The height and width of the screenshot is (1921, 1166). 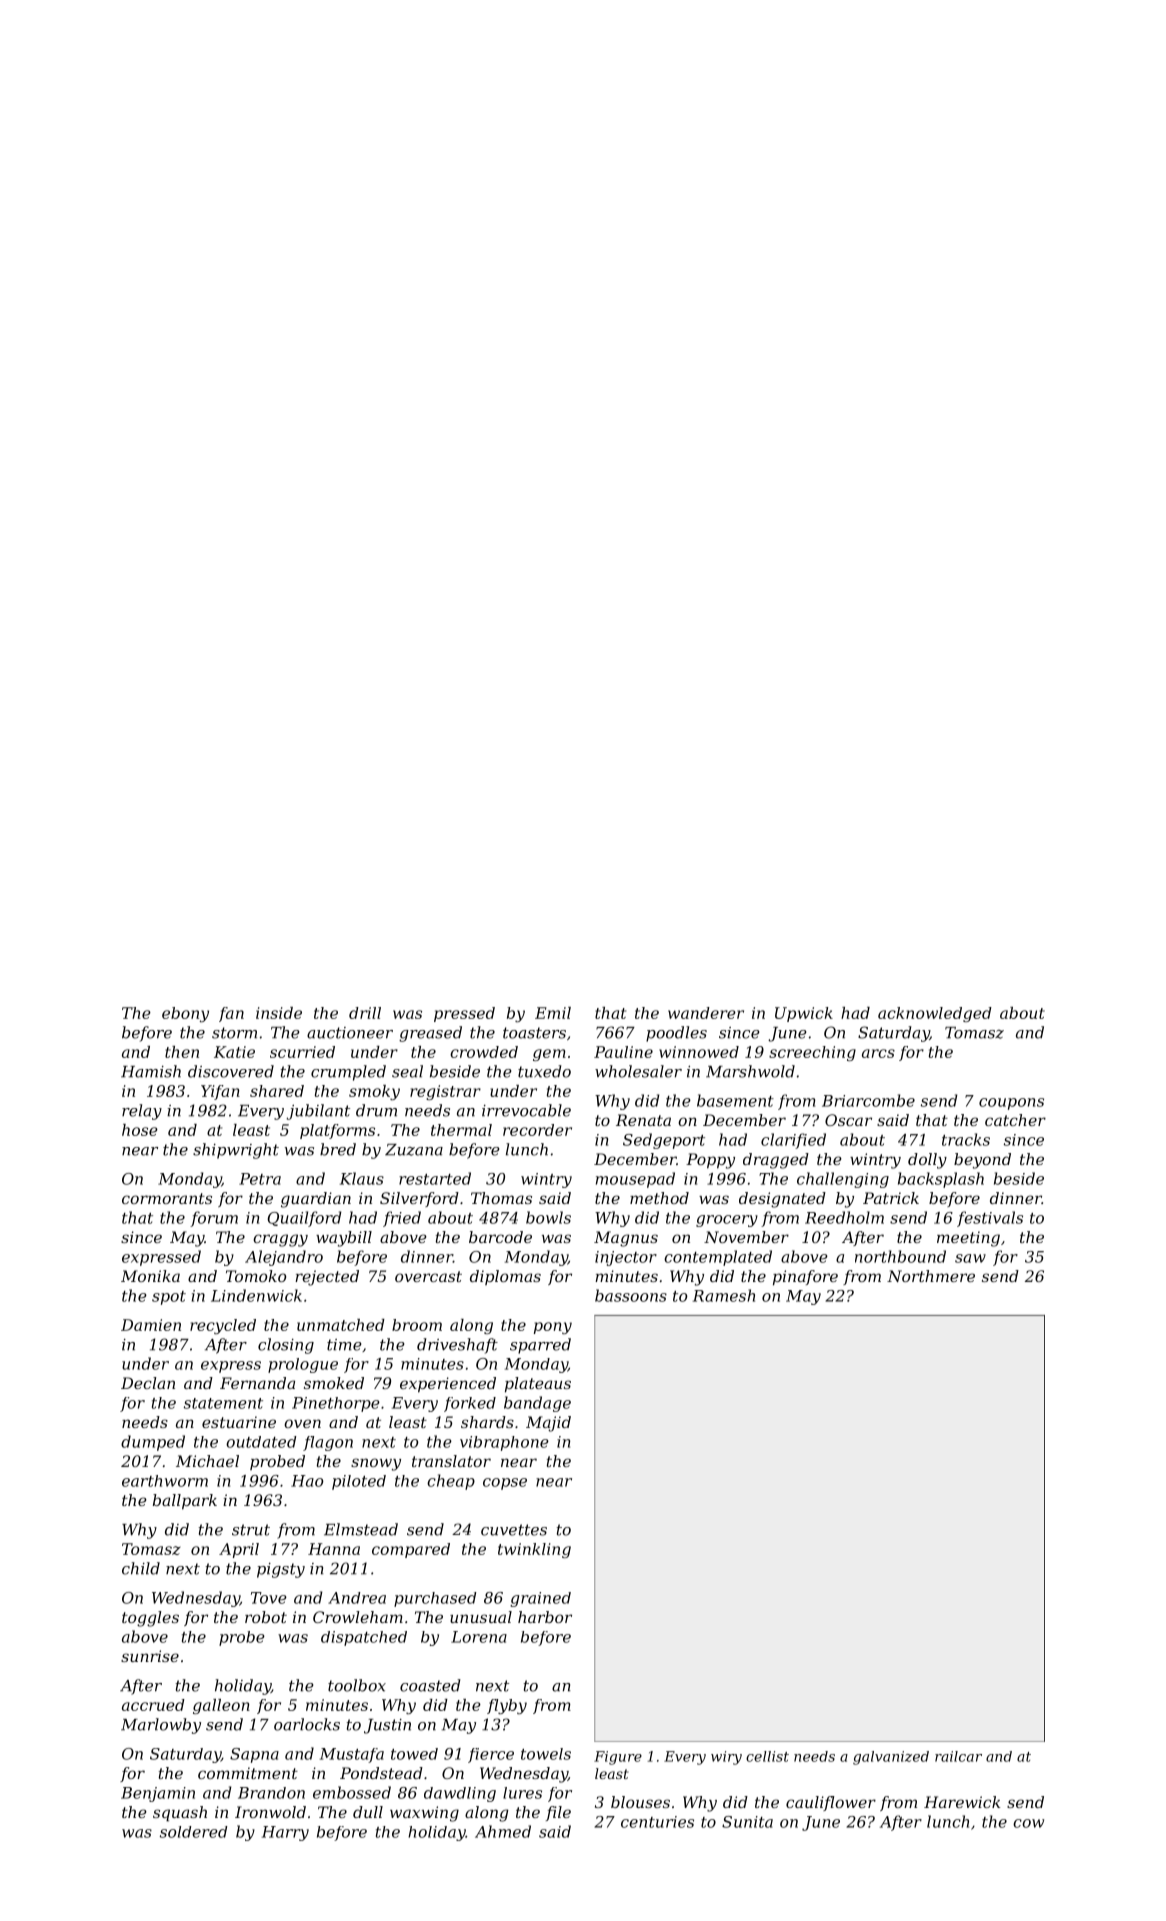 What do you see at coordinates (239, 1422) in the screenshot?
I see `estuarine` at bounding box center [239, 1422].
